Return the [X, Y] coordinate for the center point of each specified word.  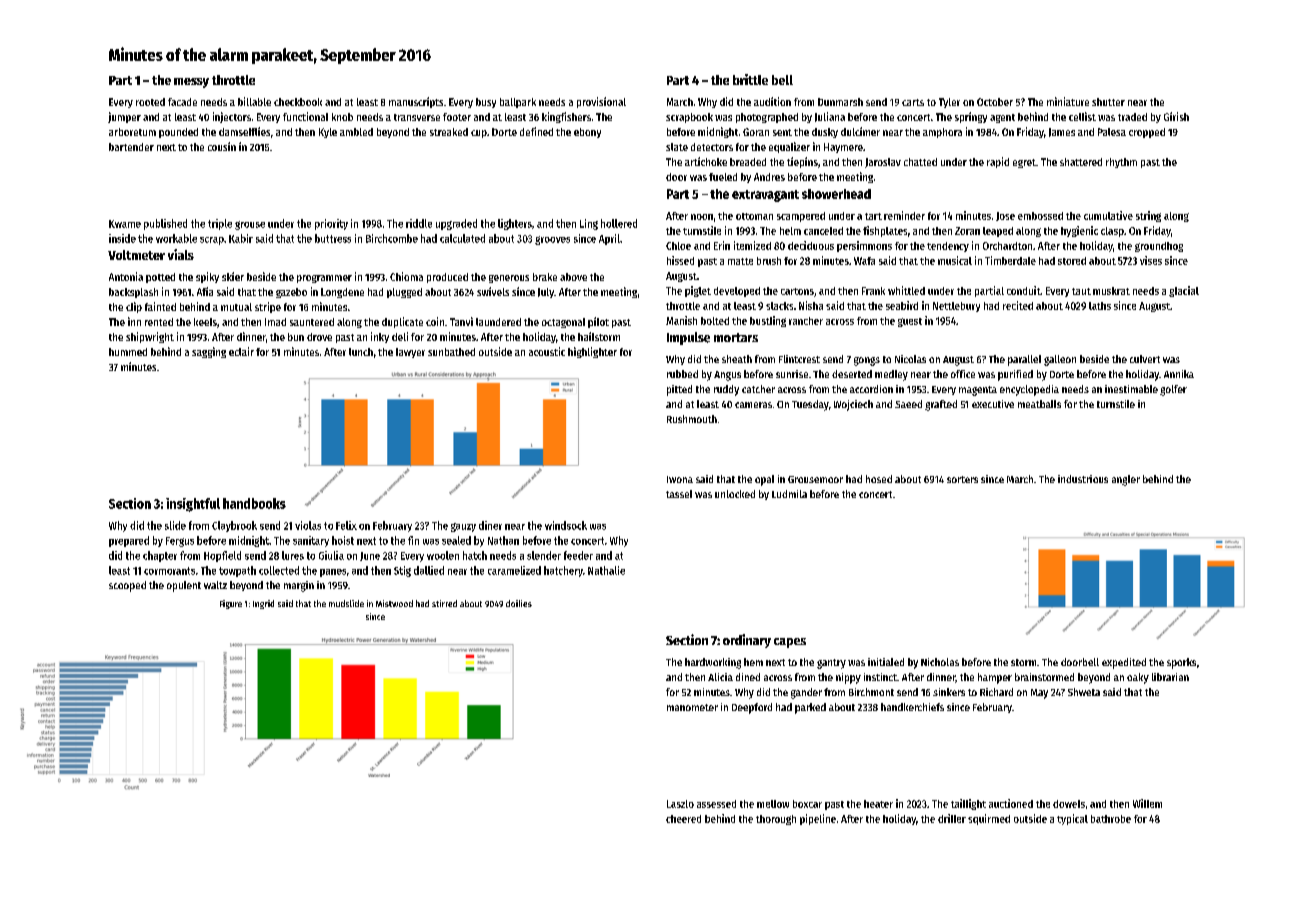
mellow [773, 804]
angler [1126, 480]
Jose [1005, 216]
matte [740, 261]
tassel [679, 494]
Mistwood [394, 603]
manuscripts [416, 102]
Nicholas [940, 662]
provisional [601, 102]
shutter [1108, 102]
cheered [683, 819]
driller [952, 818]
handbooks [254, 503]
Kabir [241, 238]
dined [748, 677]
